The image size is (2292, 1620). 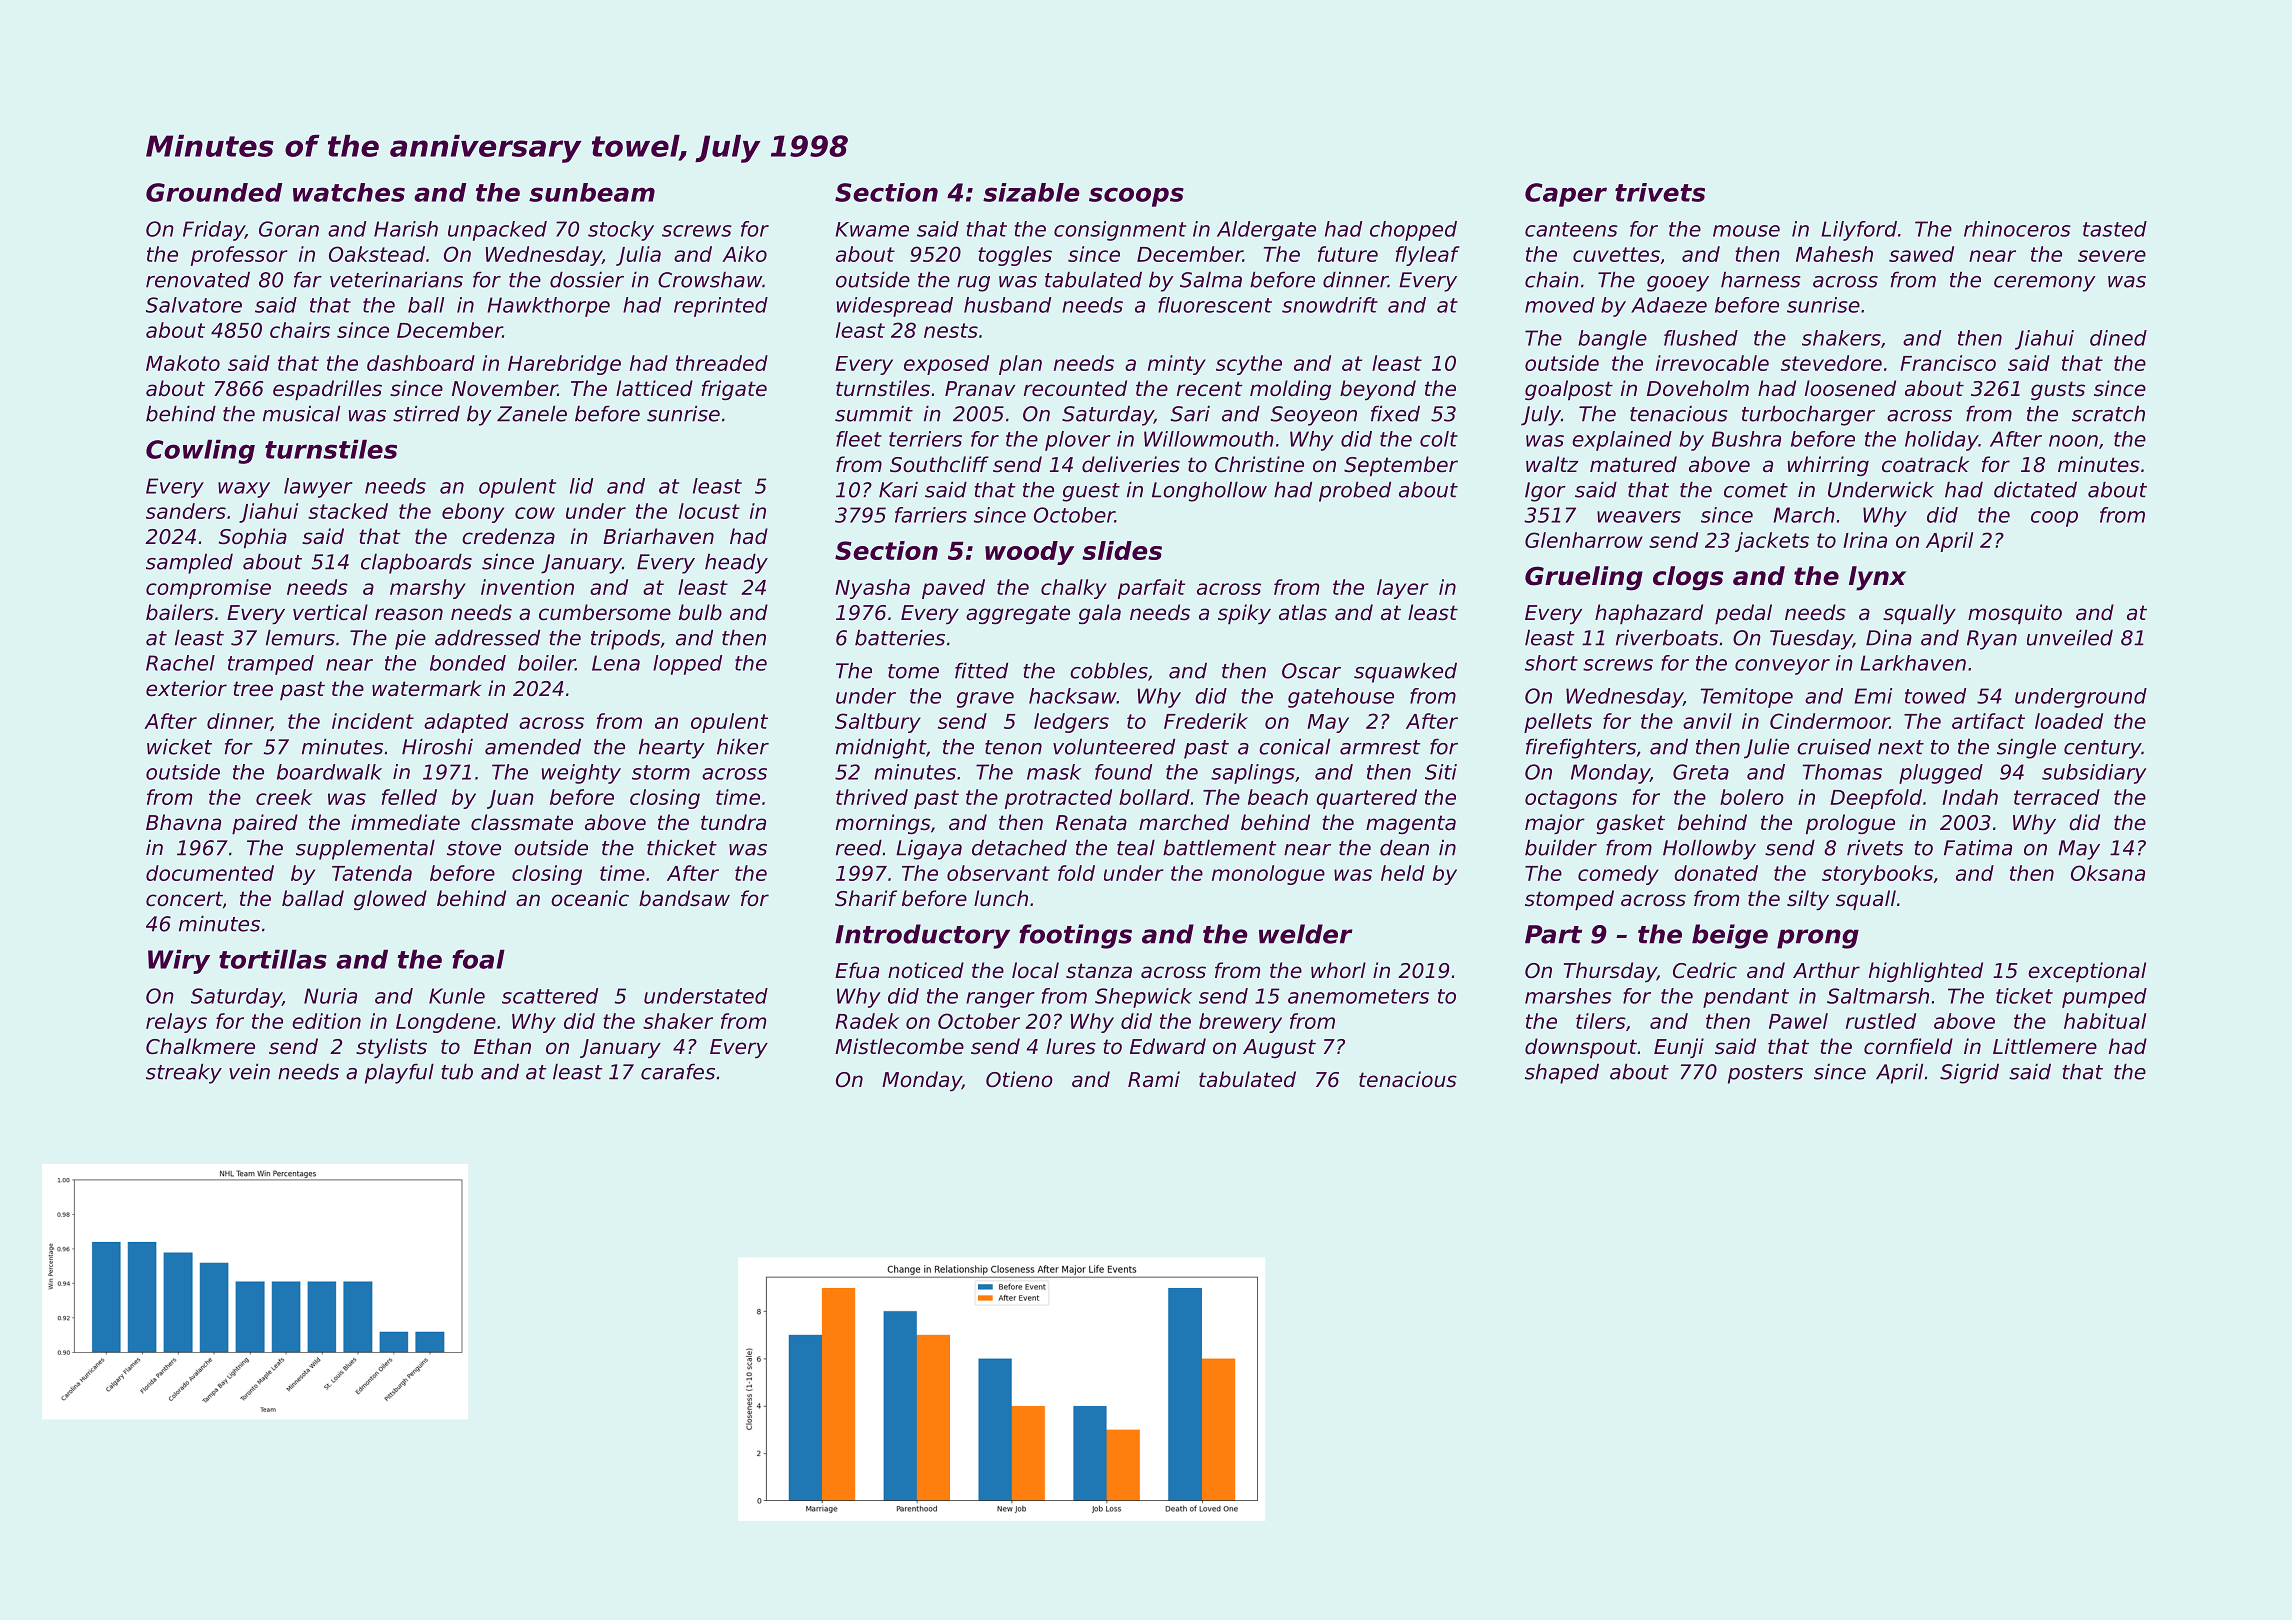 What do you see at coordinates (214, 192) in the screenshot?
I see `Grounded` at bounding box center [214, 192].
